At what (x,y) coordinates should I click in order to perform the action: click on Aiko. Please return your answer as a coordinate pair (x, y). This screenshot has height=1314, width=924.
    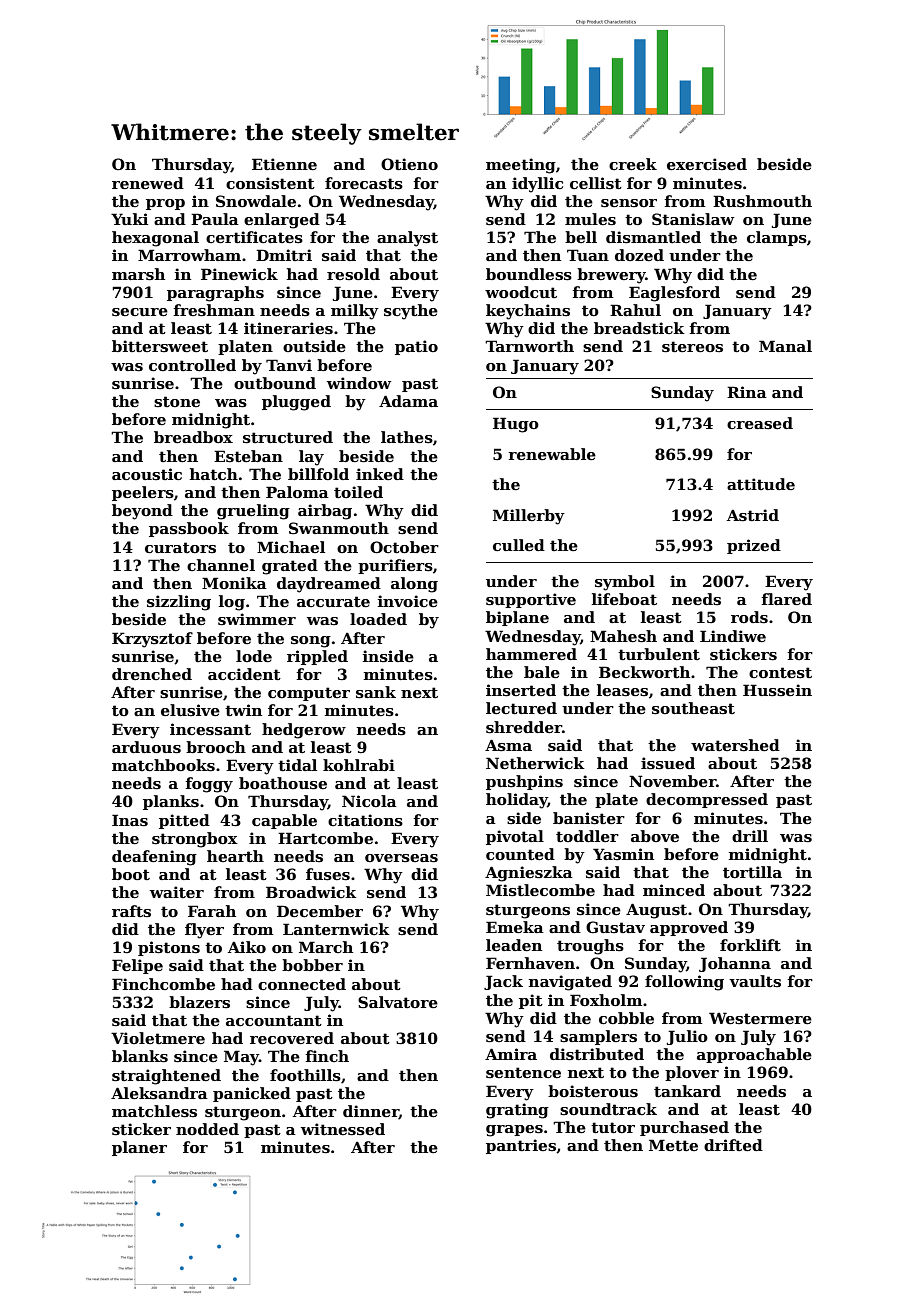
    Looking at the image, I should click on (247, 947).
